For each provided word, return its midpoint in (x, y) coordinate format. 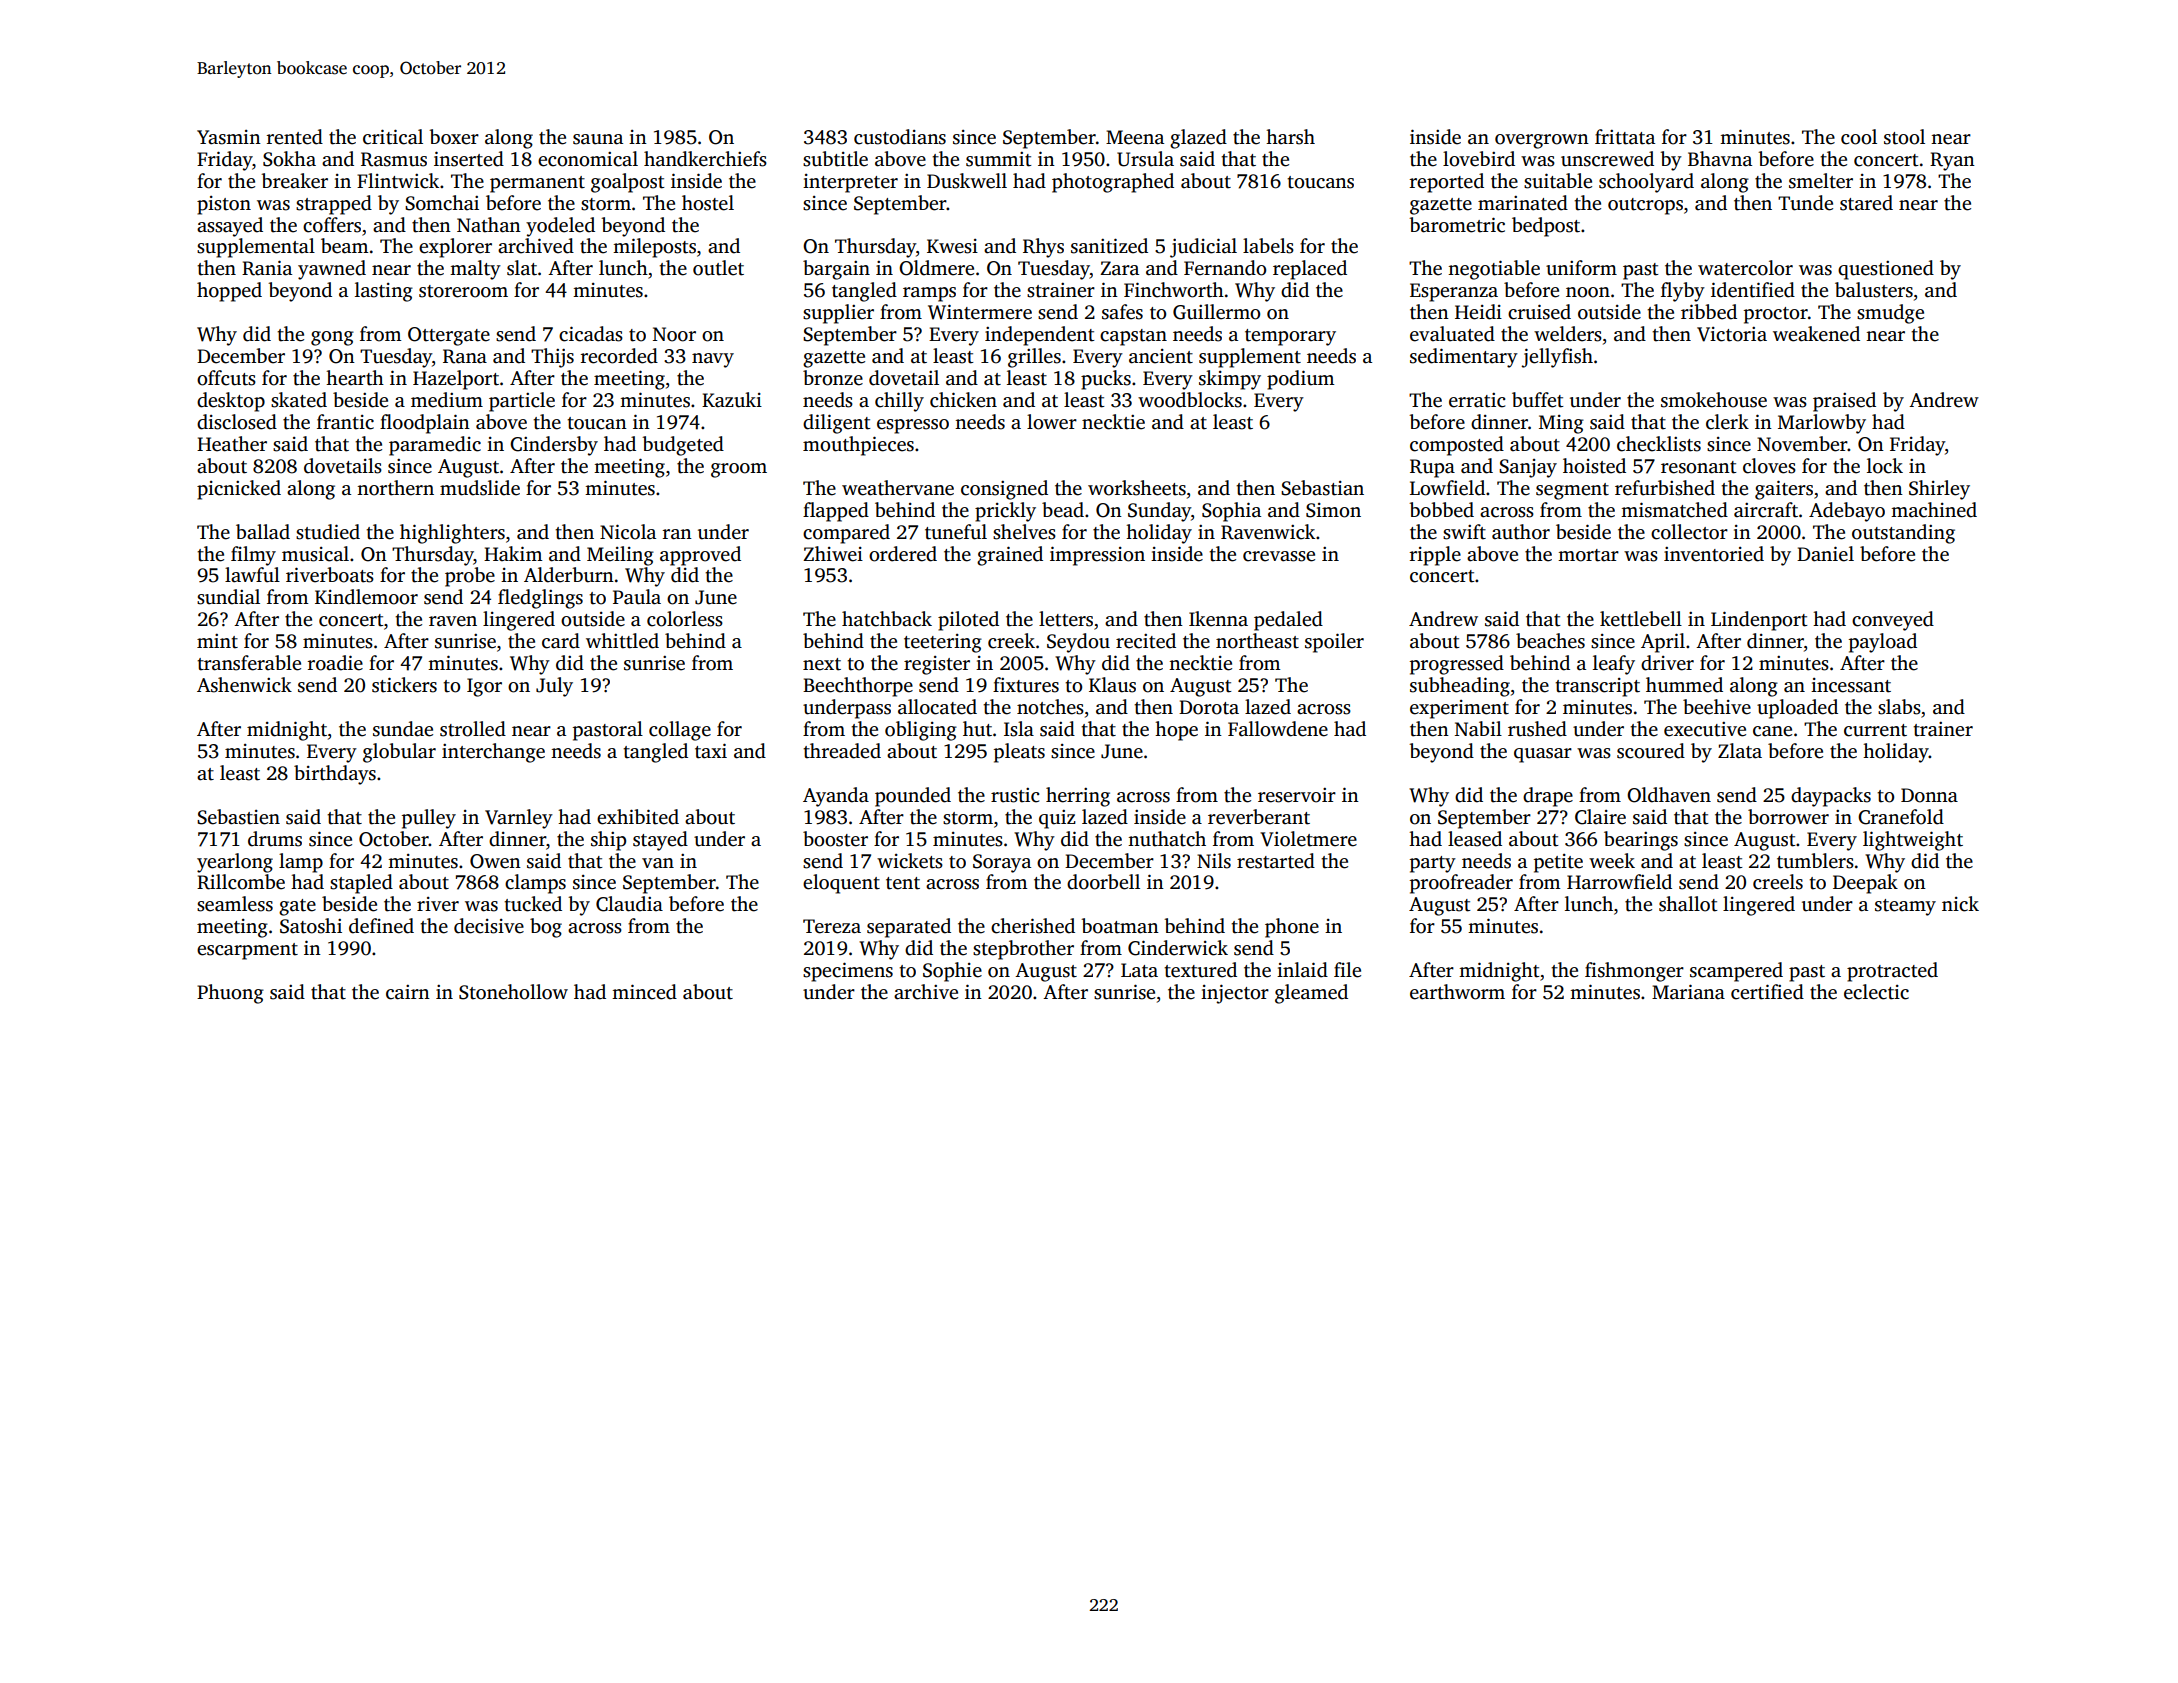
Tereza (832, 926)
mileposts (654, 248)
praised (1844, 402)
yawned (332, 270)
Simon (1333, 510)
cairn (408, 992)
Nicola (628, 532)
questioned (1886, 270)
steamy (1905, 907)
